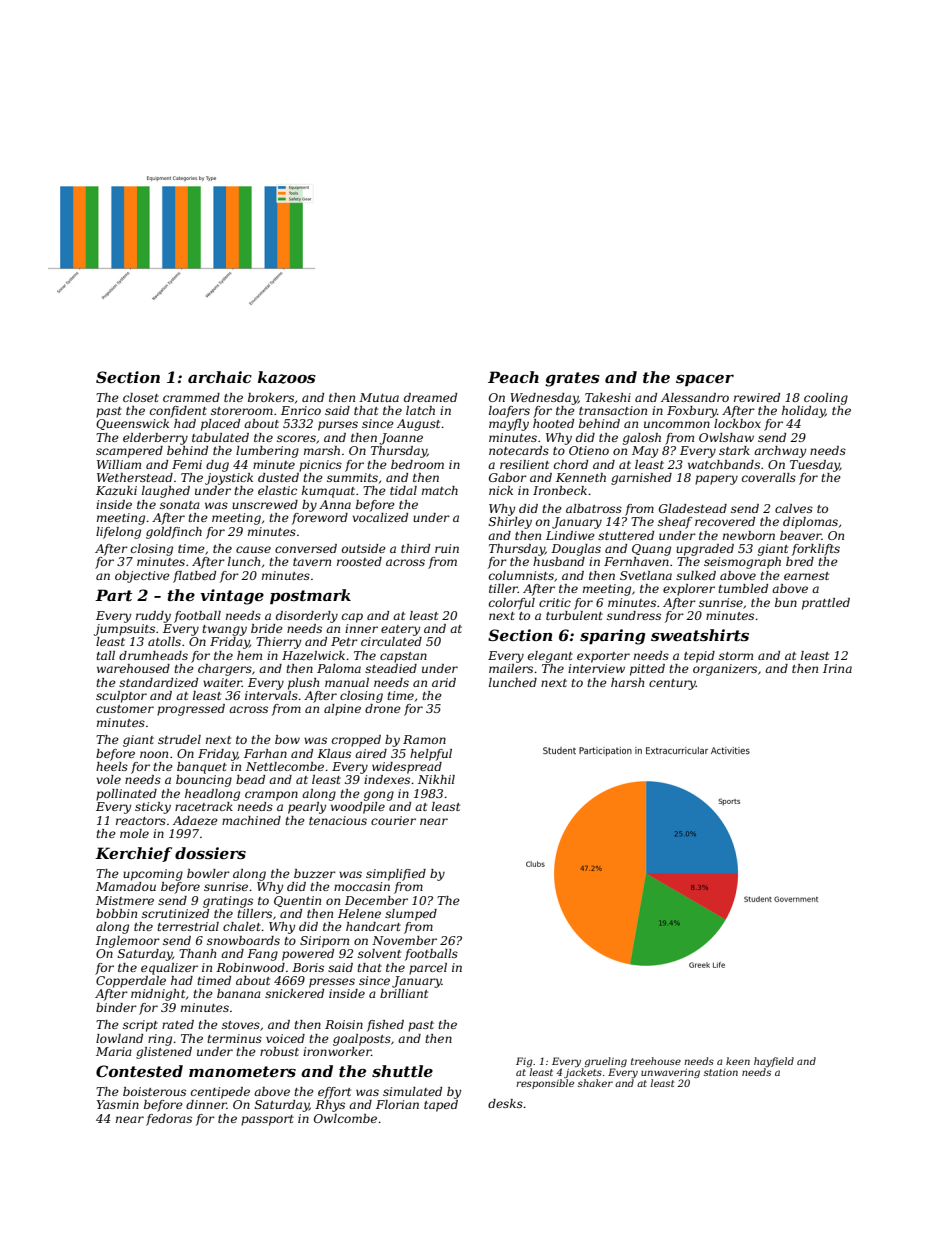 This document has height=1233, width=952. I want to click on placed, so click(220, 425).
